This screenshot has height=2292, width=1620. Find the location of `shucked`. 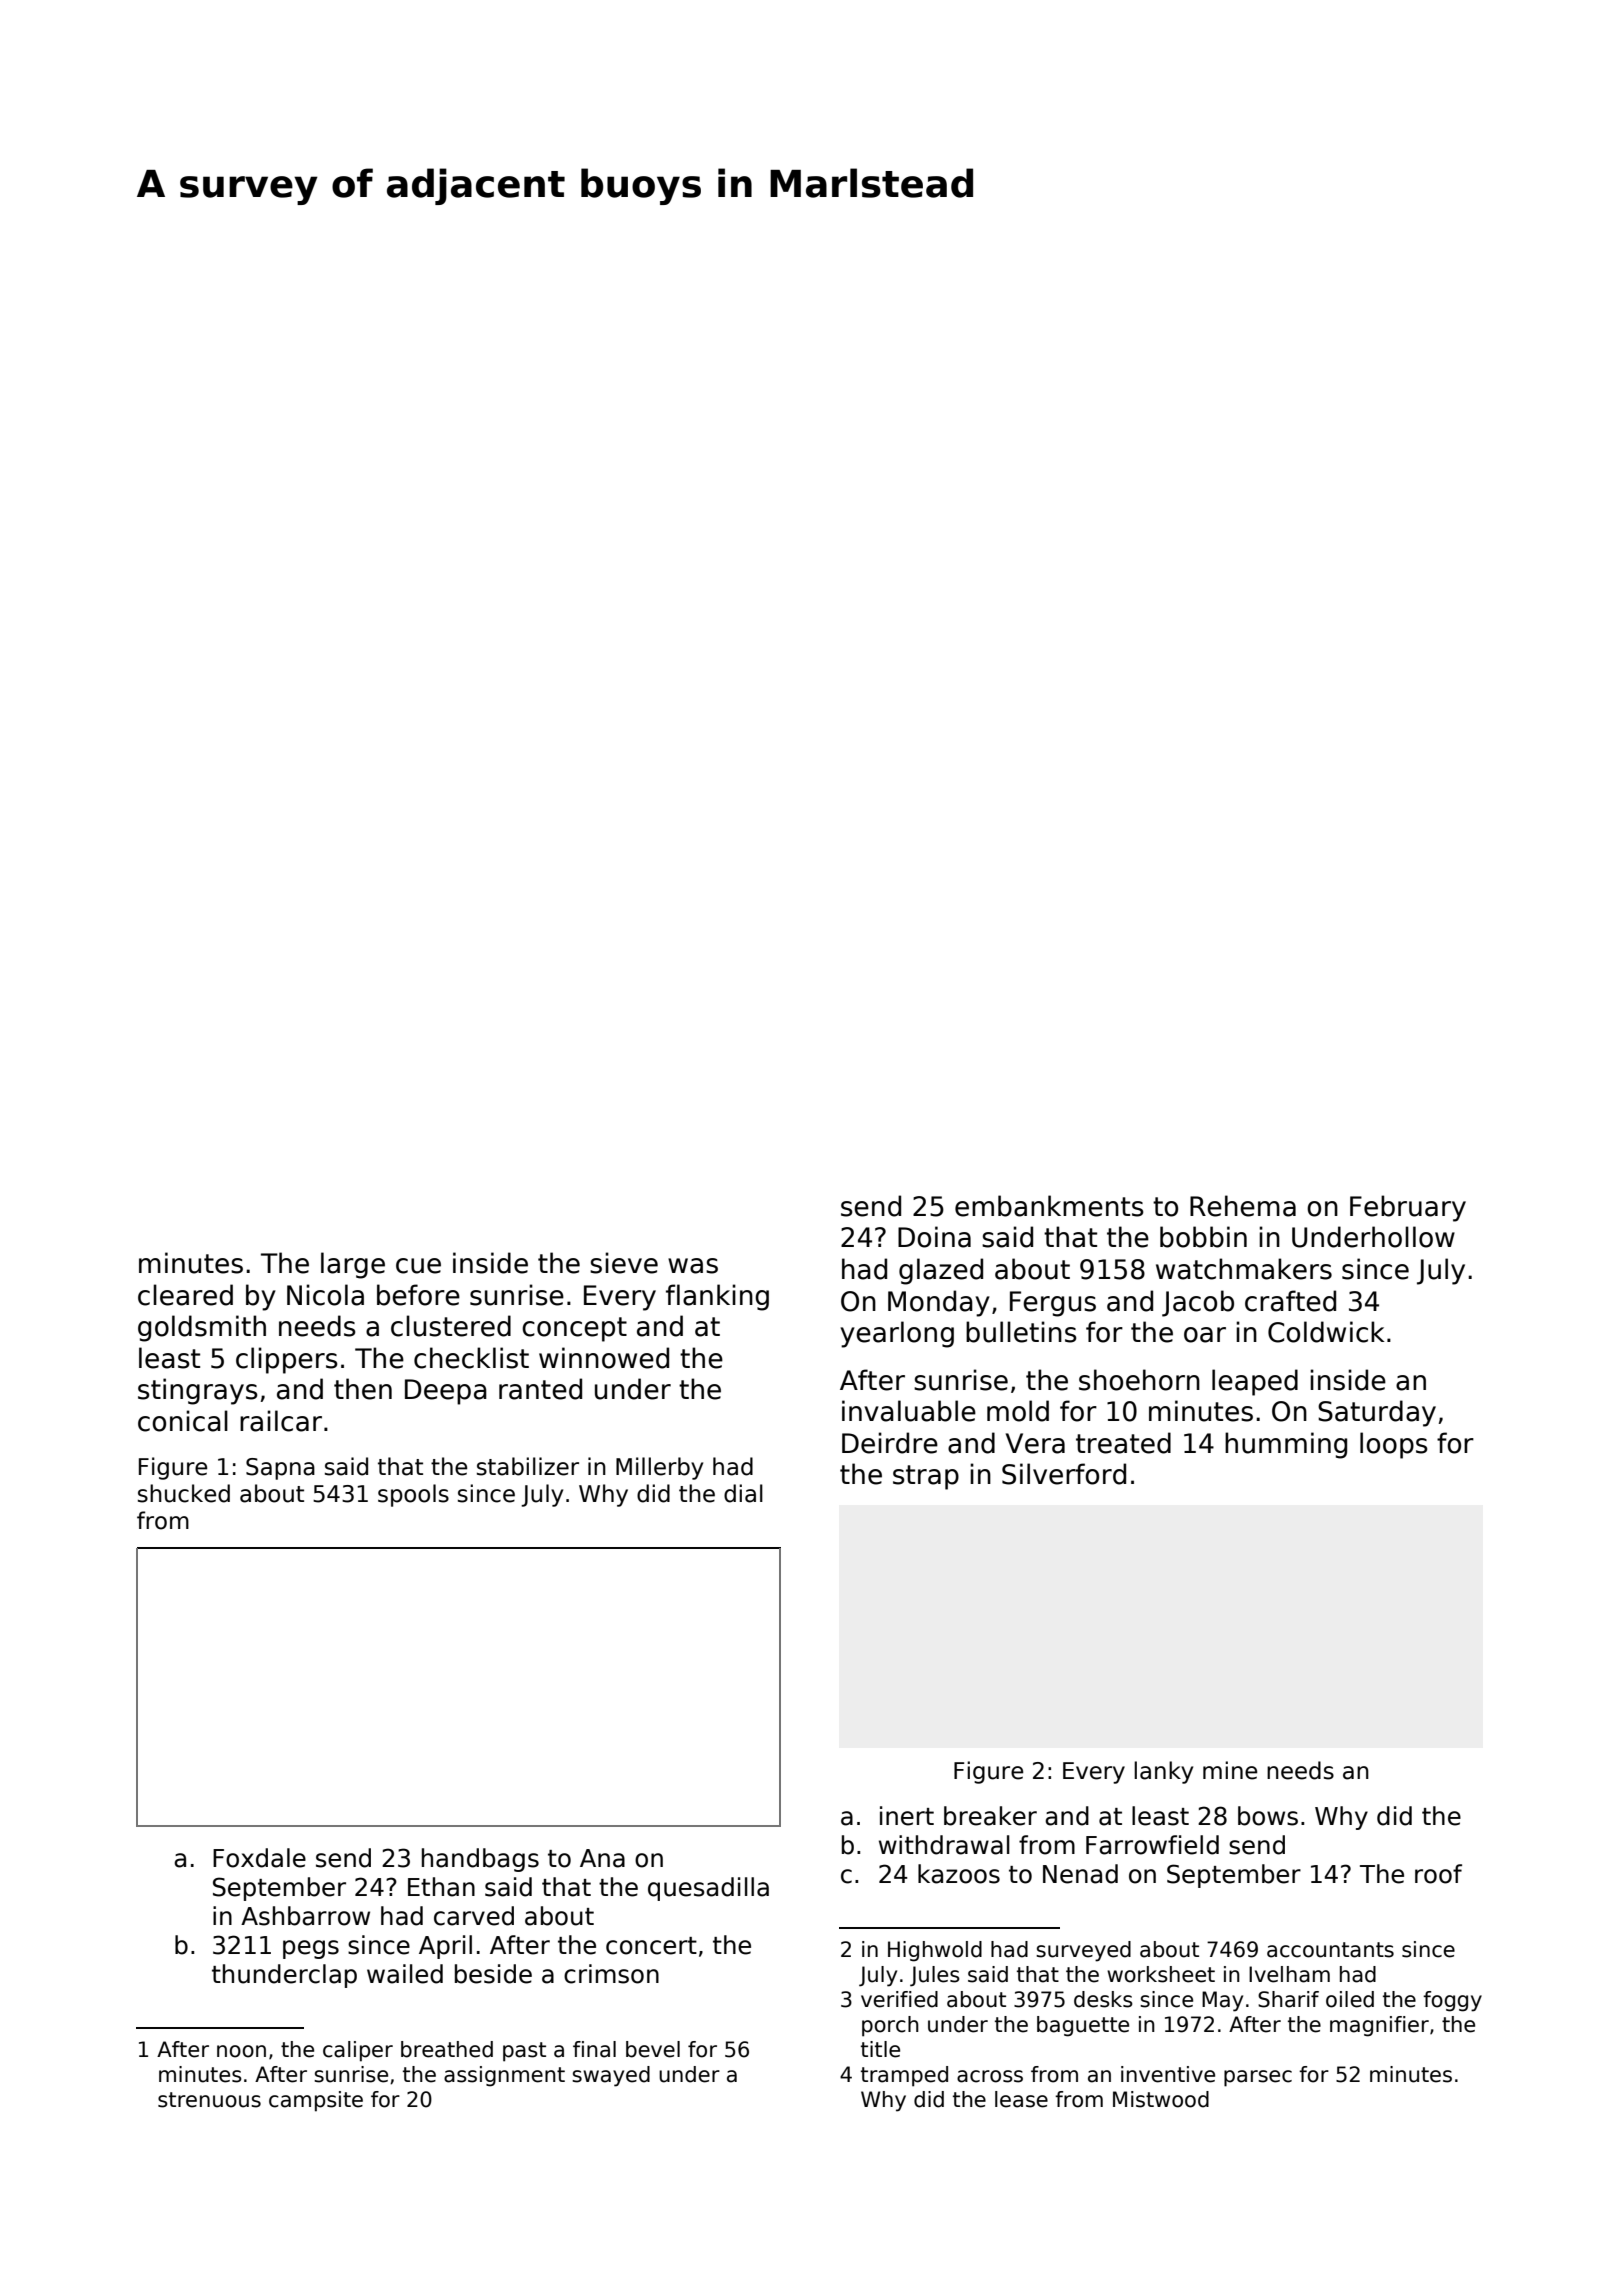

shucked is located at coordinates (184, 1493).
